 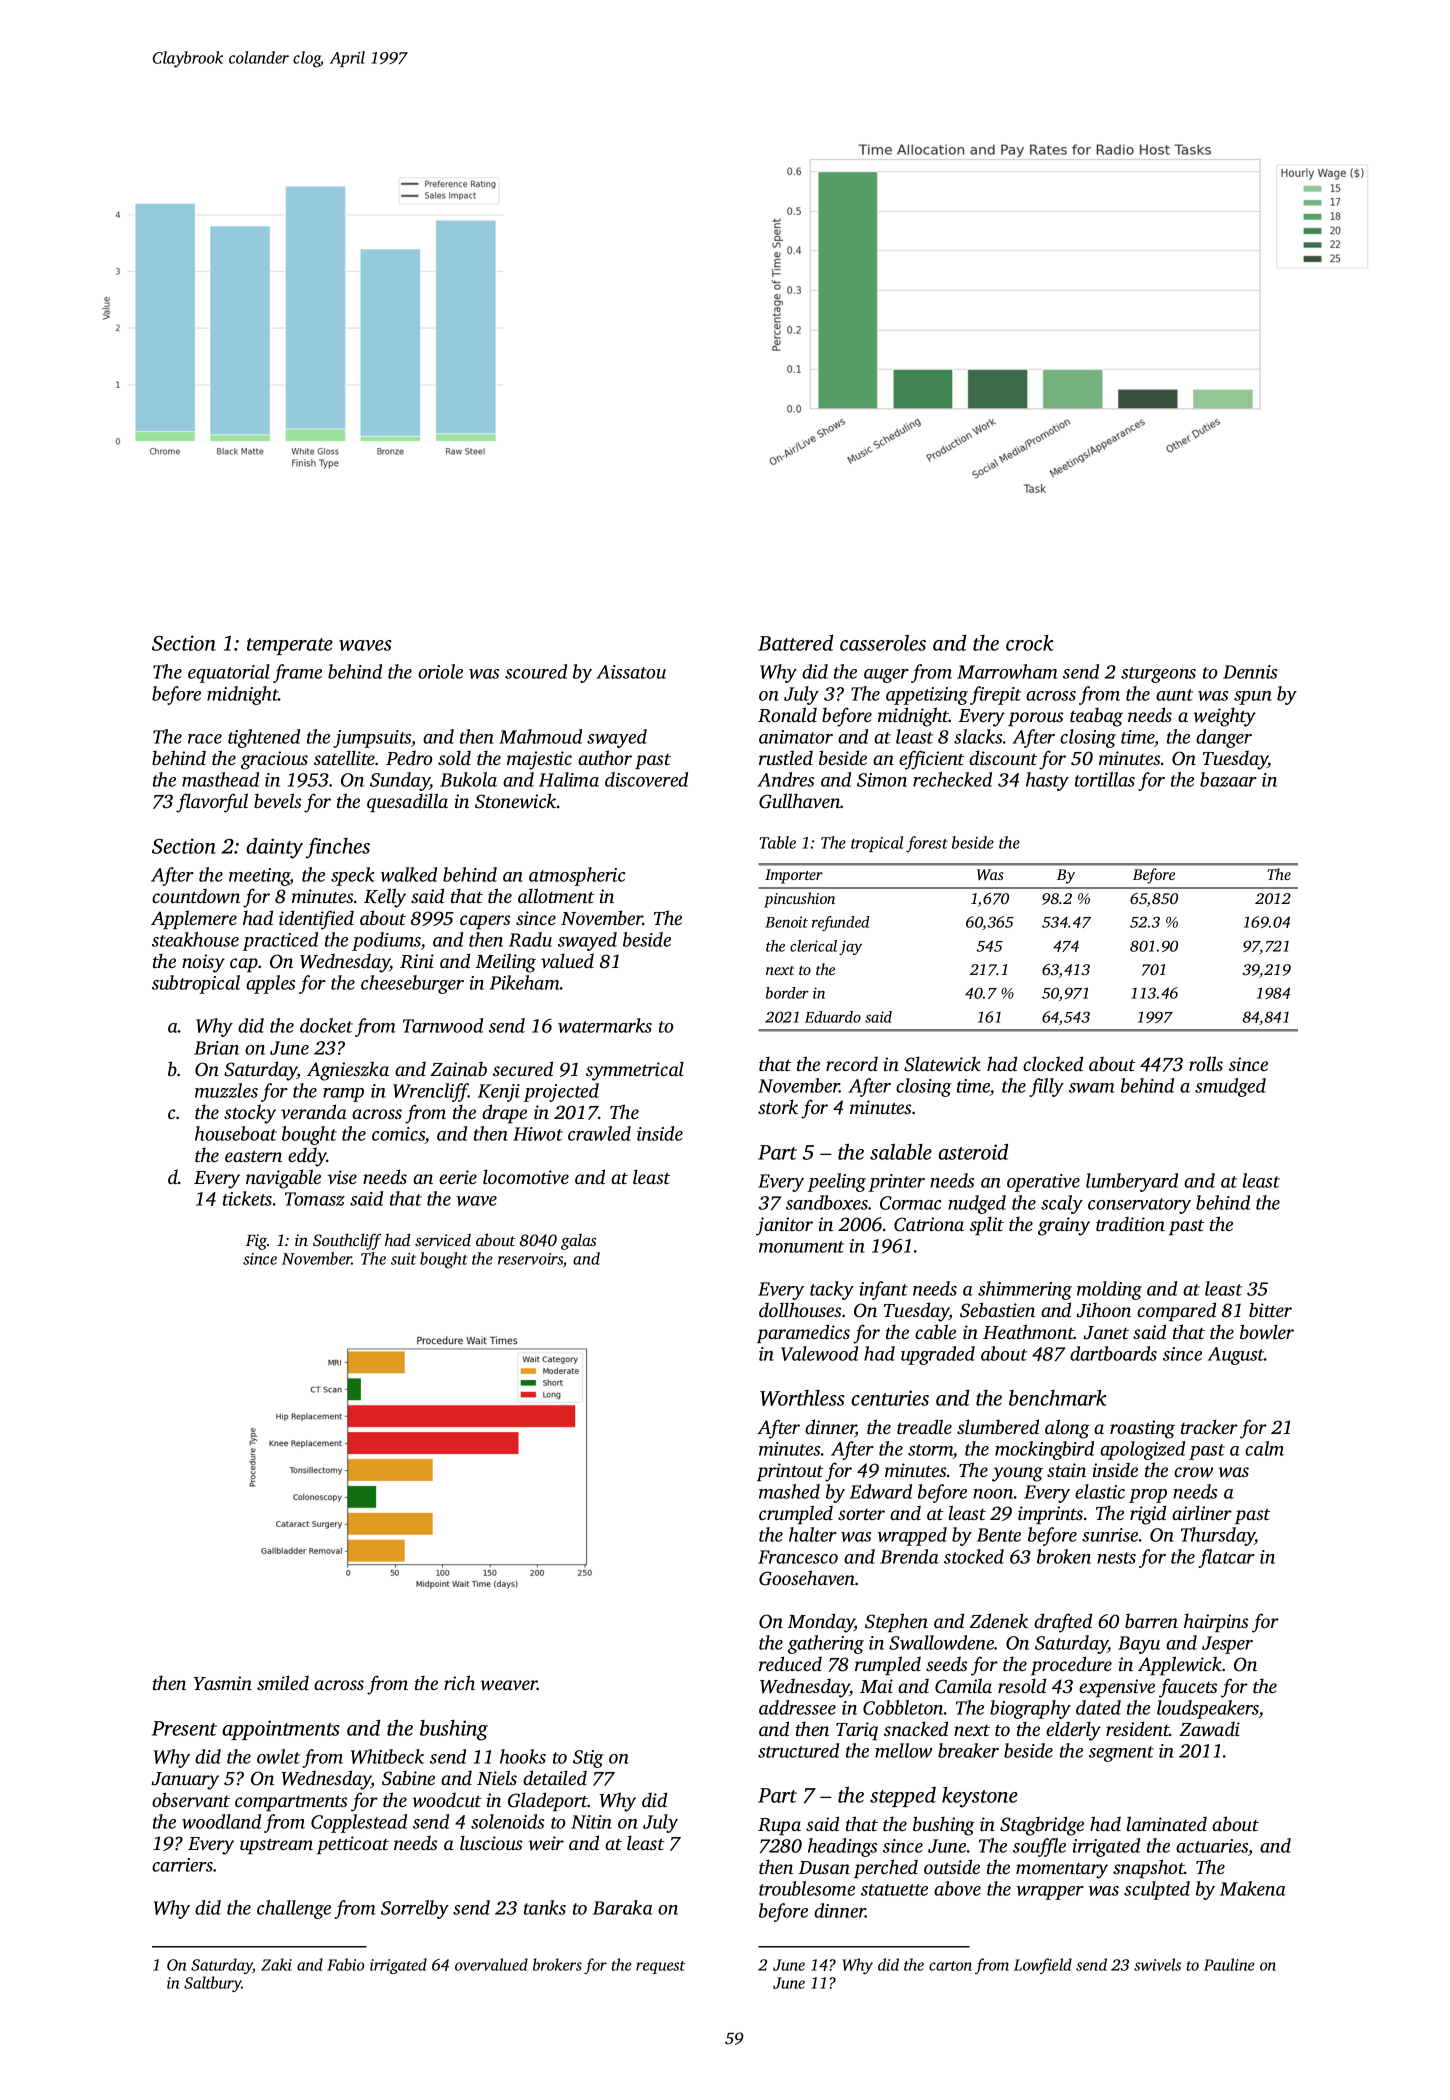 I want to click on conservatory, so click(x=1139, y=1206).
